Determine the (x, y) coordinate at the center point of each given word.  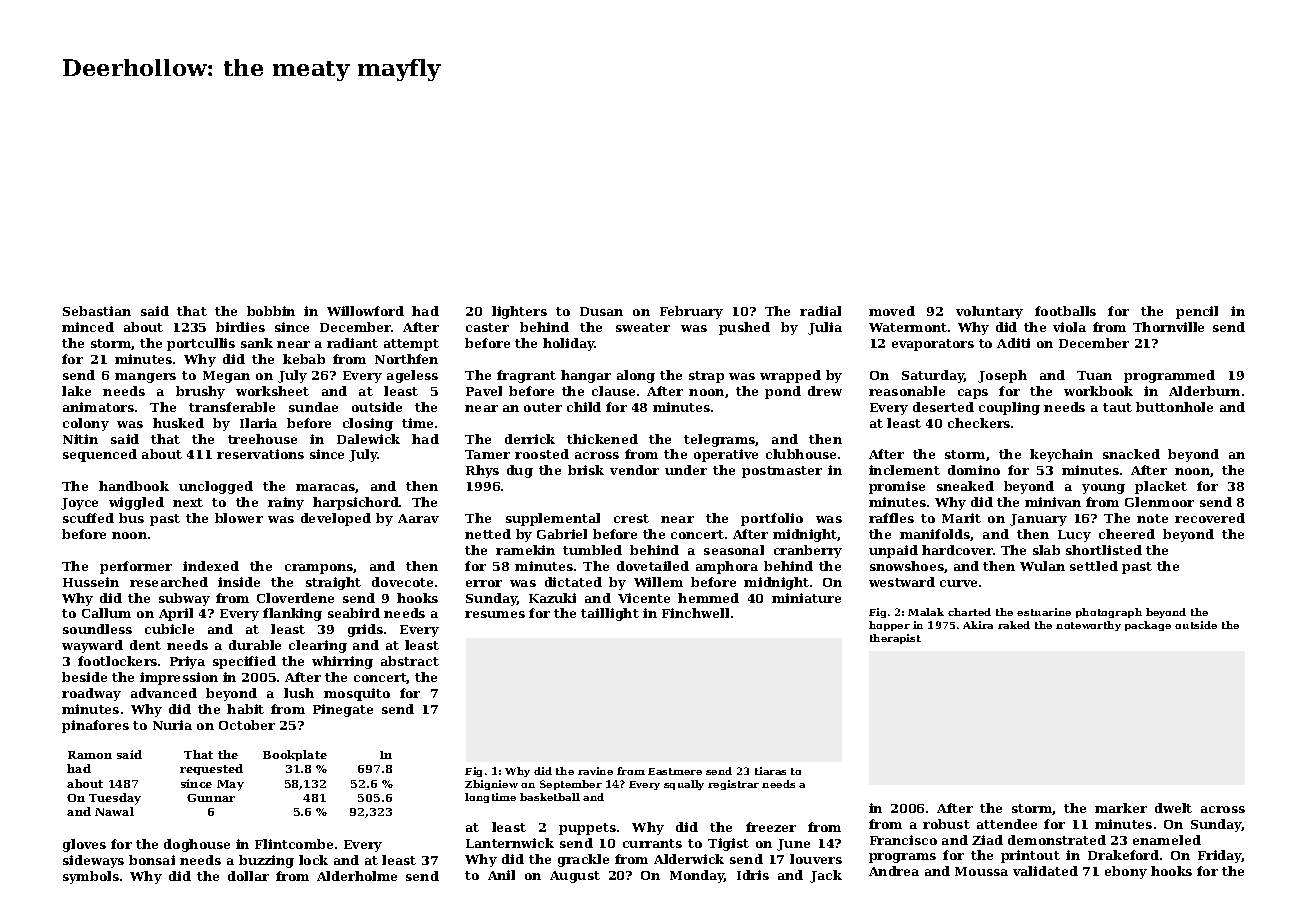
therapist (895, 639)
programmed (1169, 376)
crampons (319, 569)
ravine (595, 771)
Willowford (365, 311)
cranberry (808, 551)
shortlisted (1104, 550)
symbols (91, 877)
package (1148, 626)
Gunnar (211, 798)
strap (706, 377)
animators (98, 407)
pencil (1197, 312)
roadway (91, 694)
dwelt (1173, 808)
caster (487, 327)
